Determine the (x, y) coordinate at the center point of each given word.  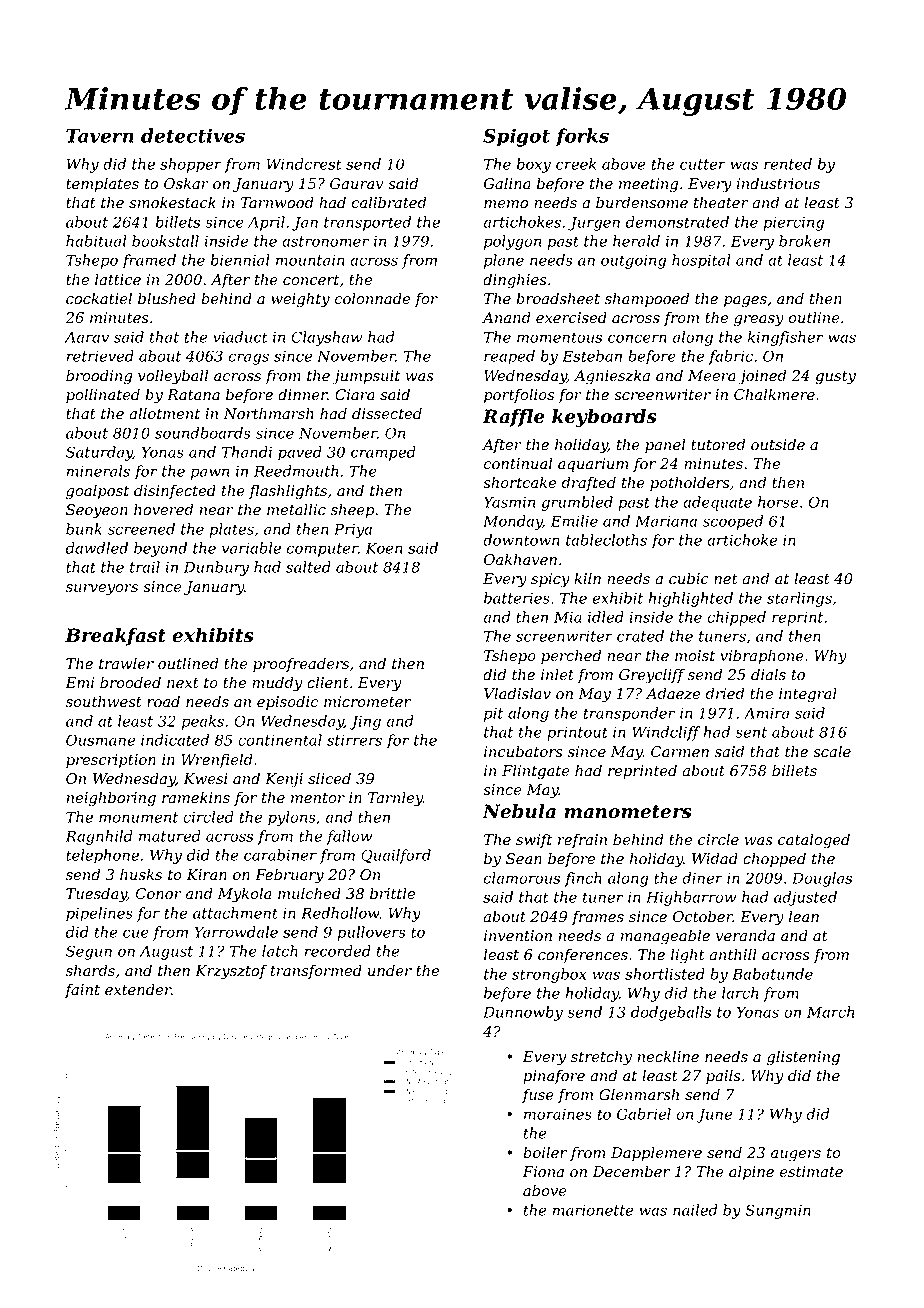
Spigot (516, 137)
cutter (703, 164)
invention (518, 936)
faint (82, 990)
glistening (803, 1058)
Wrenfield (217, 760)
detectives (193, 135)
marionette (593, 1210)
